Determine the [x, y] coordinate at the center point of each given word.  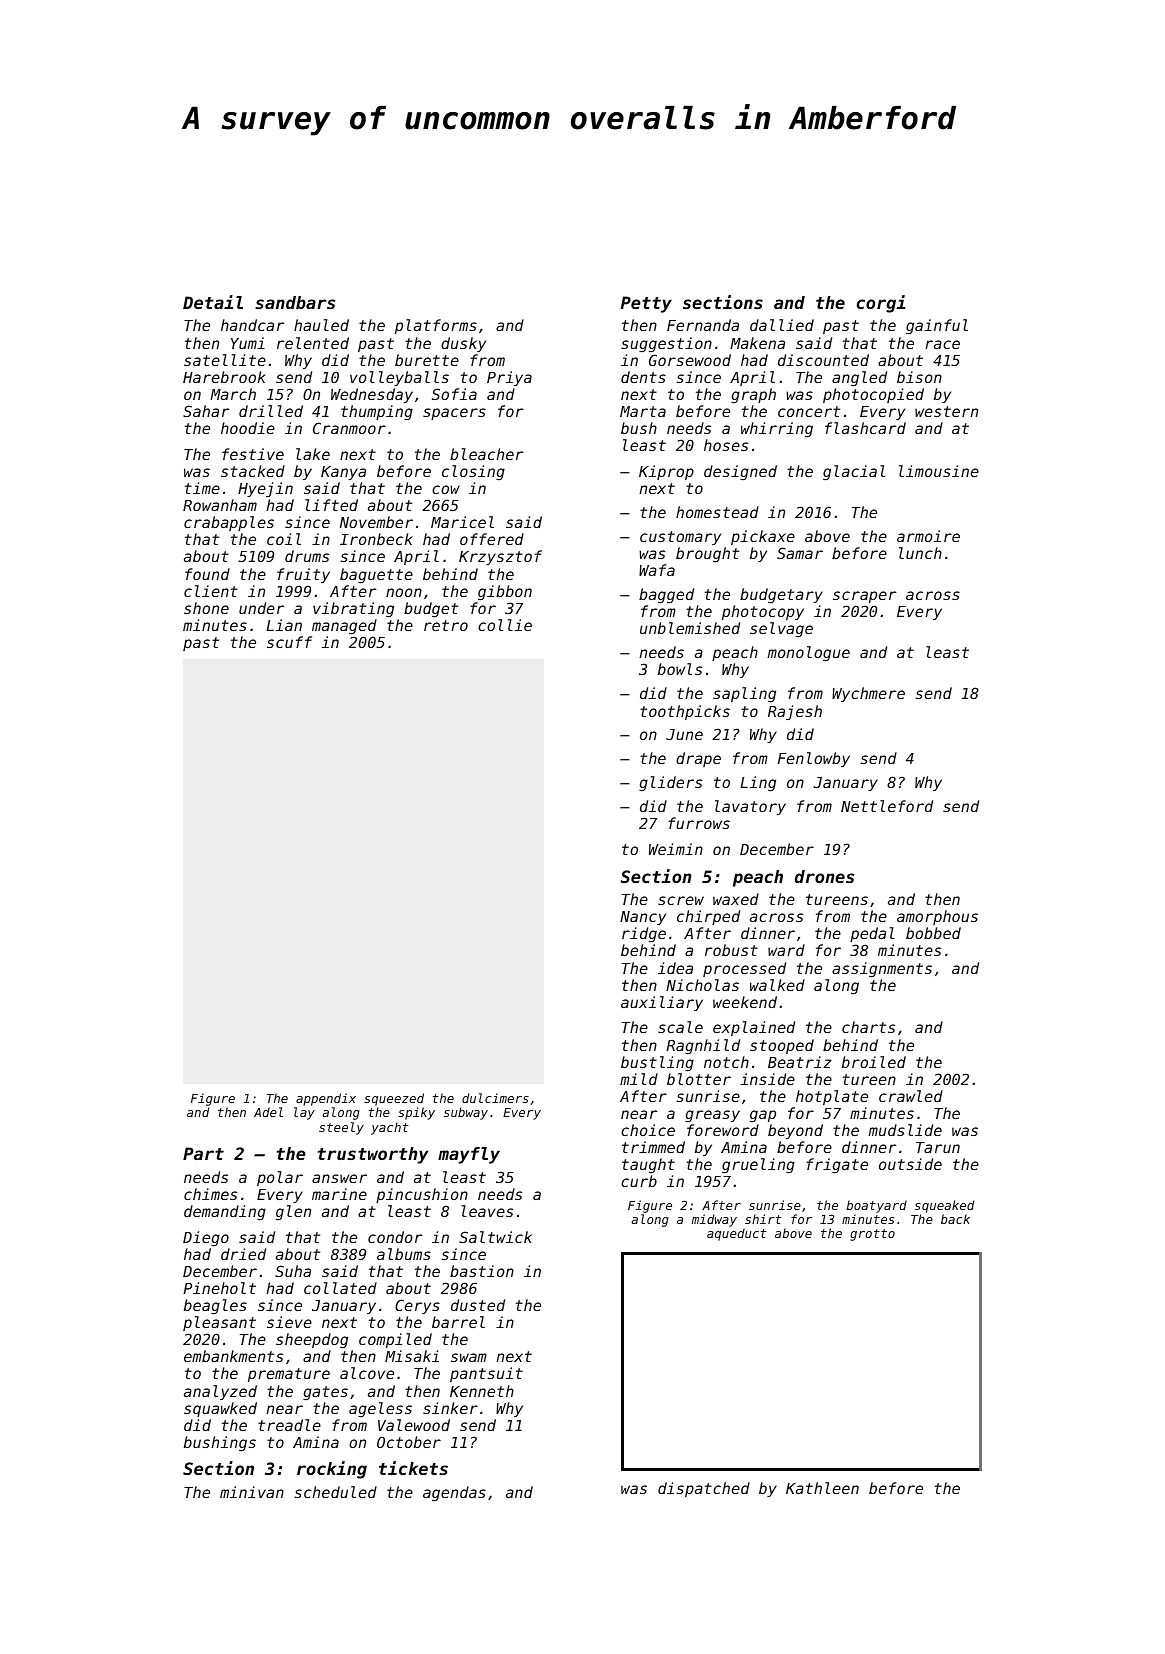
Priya [509, 378]
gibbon [505, 592]
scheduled [335, 1492]
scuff [289, 642]
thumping [377, 413]
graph [753, 396]
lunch [920, 553]
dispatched [704, 1489]
